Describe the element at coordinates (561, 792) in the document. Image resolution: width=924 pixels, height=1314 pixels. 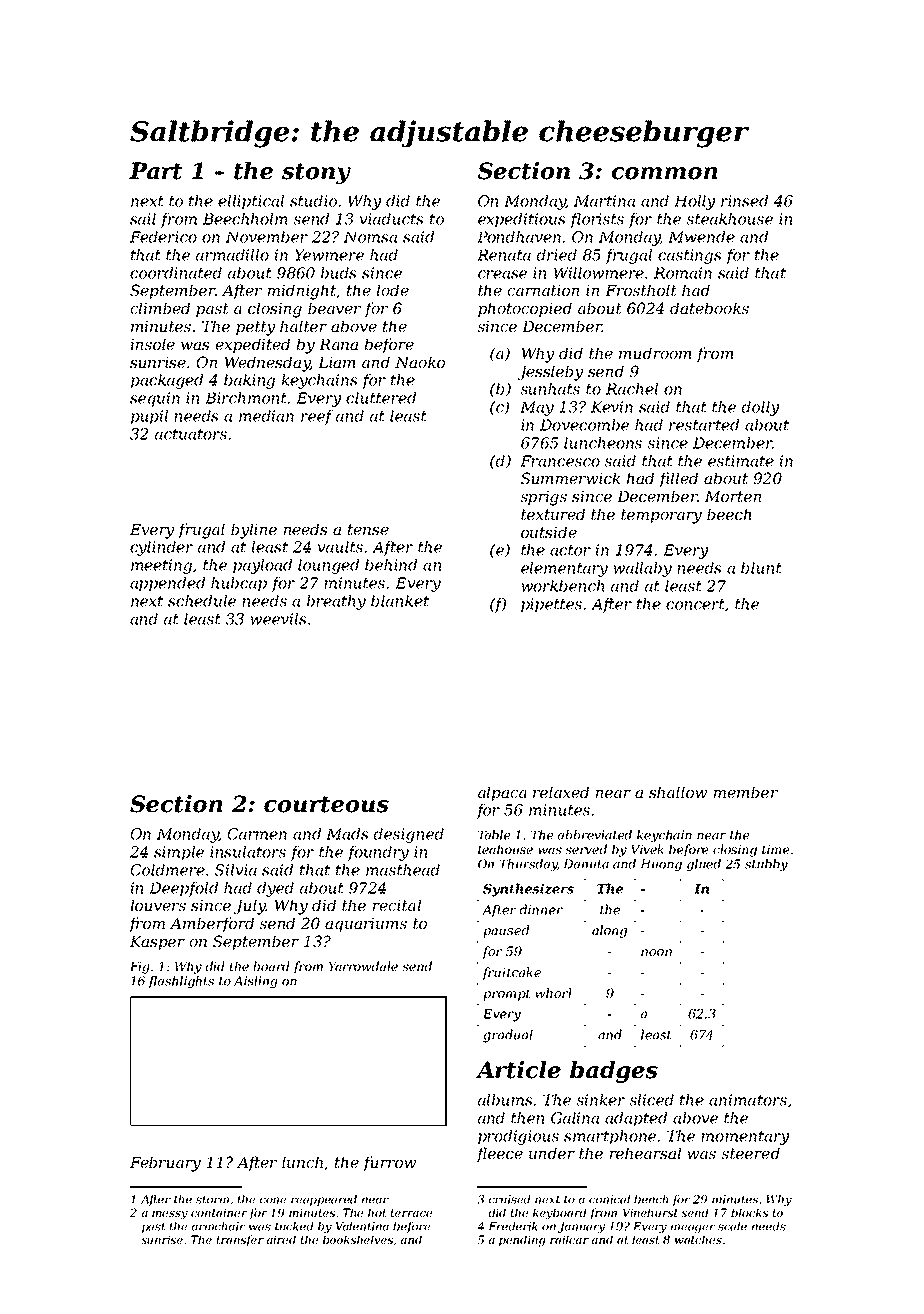
I see `relaxed` at that location.
